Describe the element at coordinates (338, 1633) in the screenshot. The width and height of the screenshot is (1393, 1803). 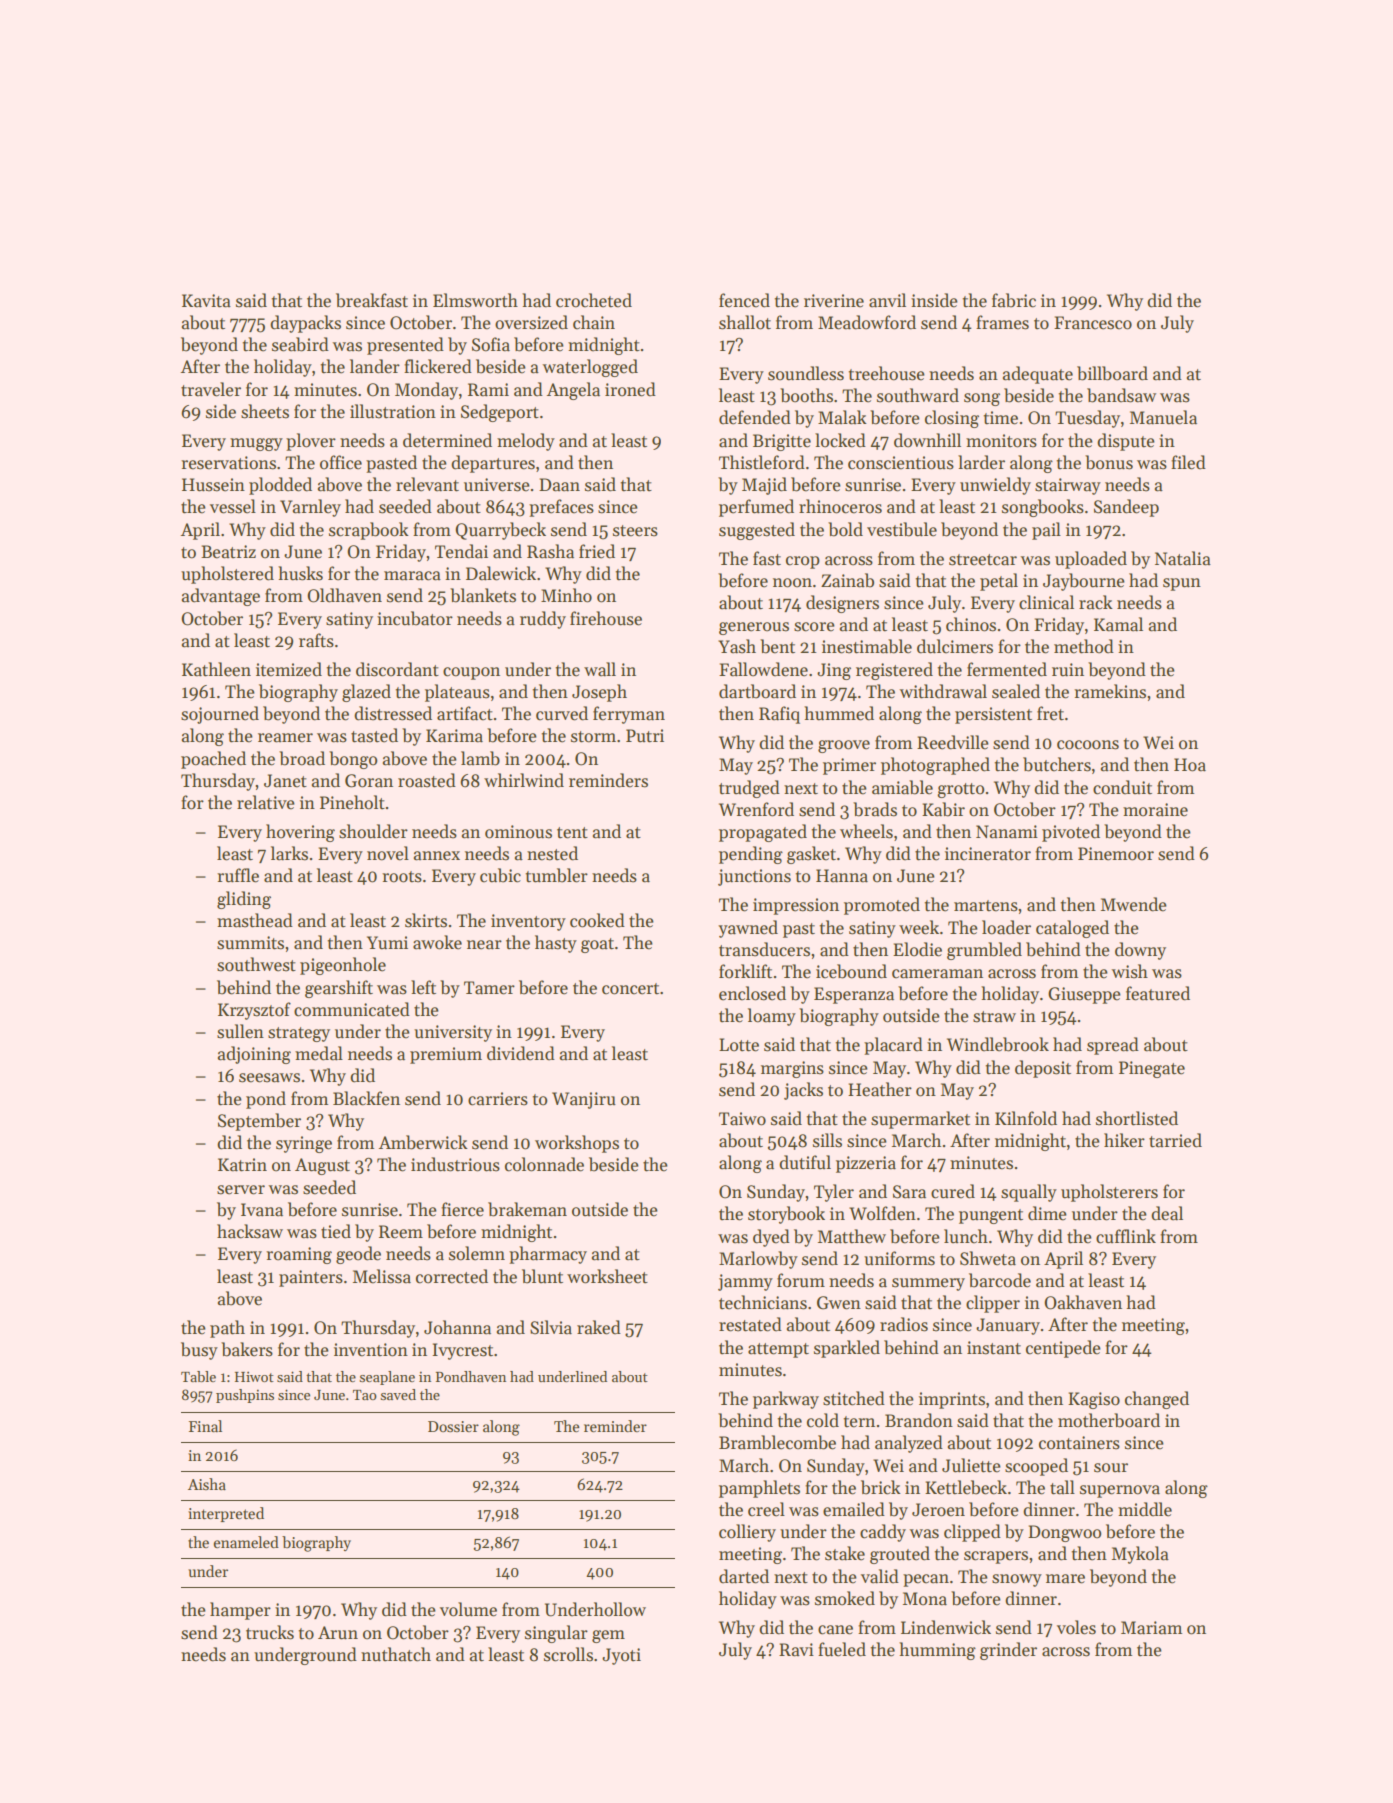
I see `Arun` at that location.
